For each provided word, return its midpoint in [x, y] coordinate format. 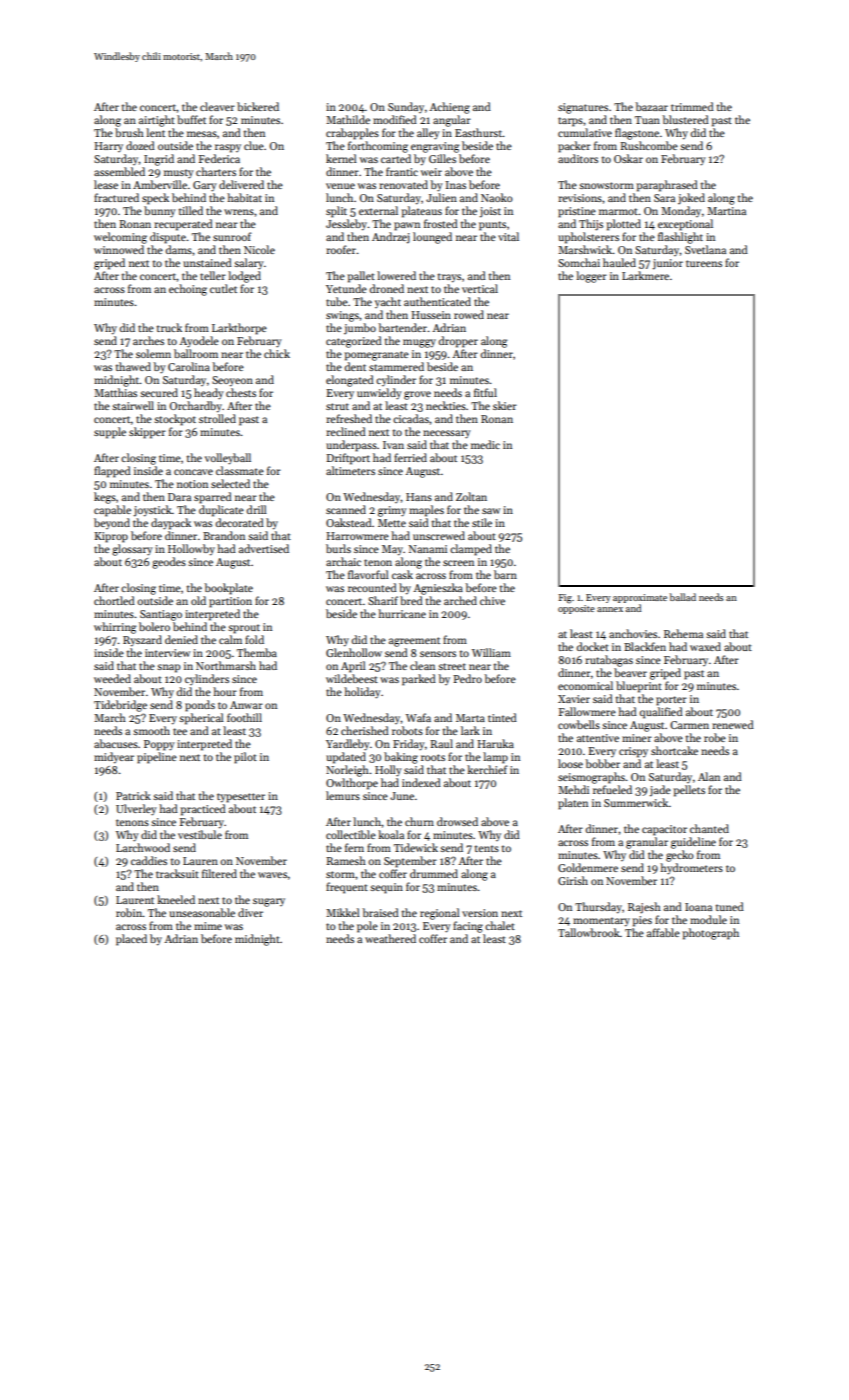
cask [402, 574]
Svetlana [705, 249]
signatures [583, 108]
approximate [640, 598]
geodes [169, 563]
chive [492, 600]
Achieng [449, 108]
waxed [705, 646]
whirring [115, 628]
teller [213, 275]
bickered [258, 106]
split [336, 212]
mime [208, 926]
